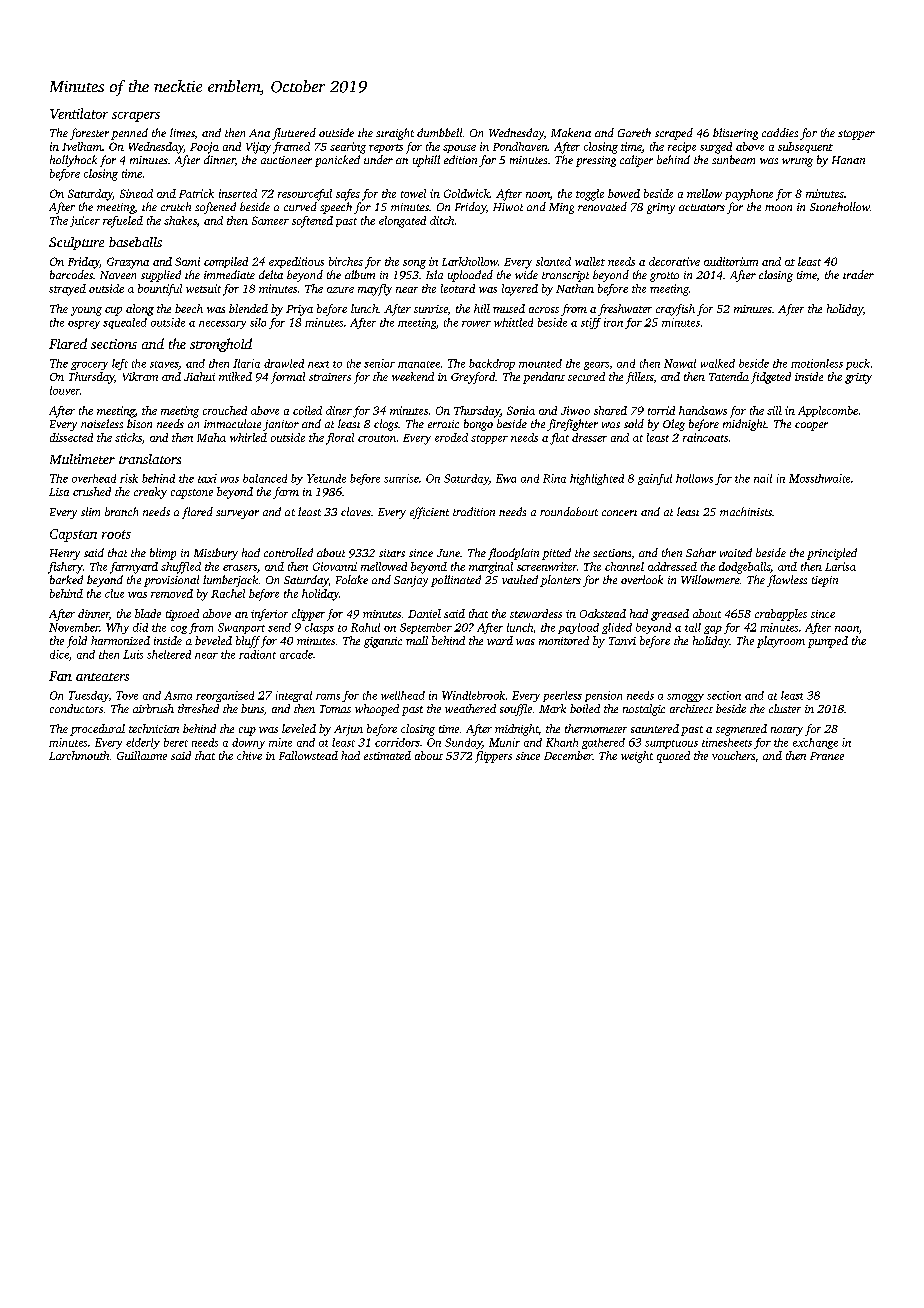  I want to click on slanted, so click(553, 261).
